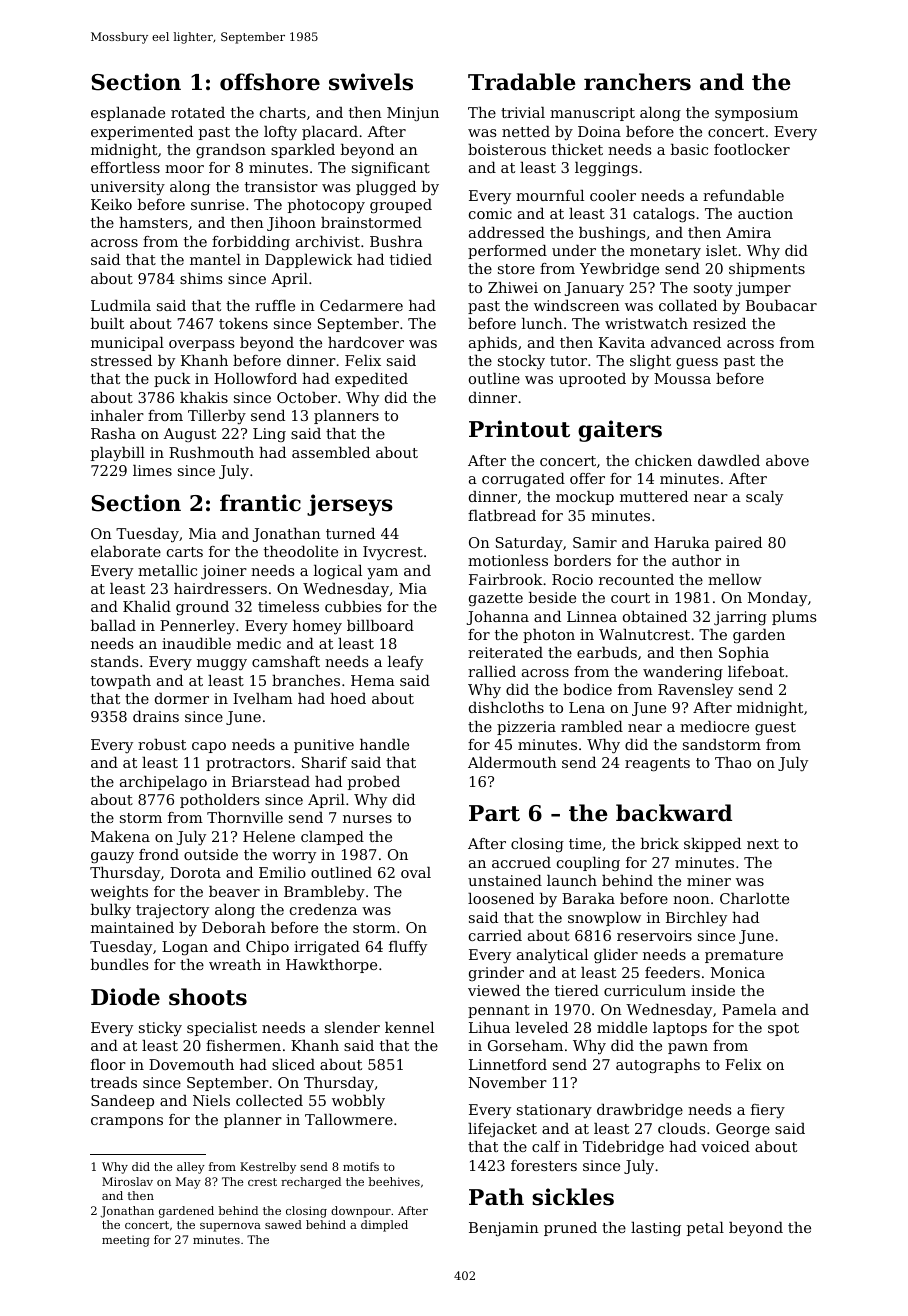 This screenshot has width=908, height=1316. What do you see at coordinates (185, 552) in the screenshot?
I see `carts` at bounding box center [185, 552].
